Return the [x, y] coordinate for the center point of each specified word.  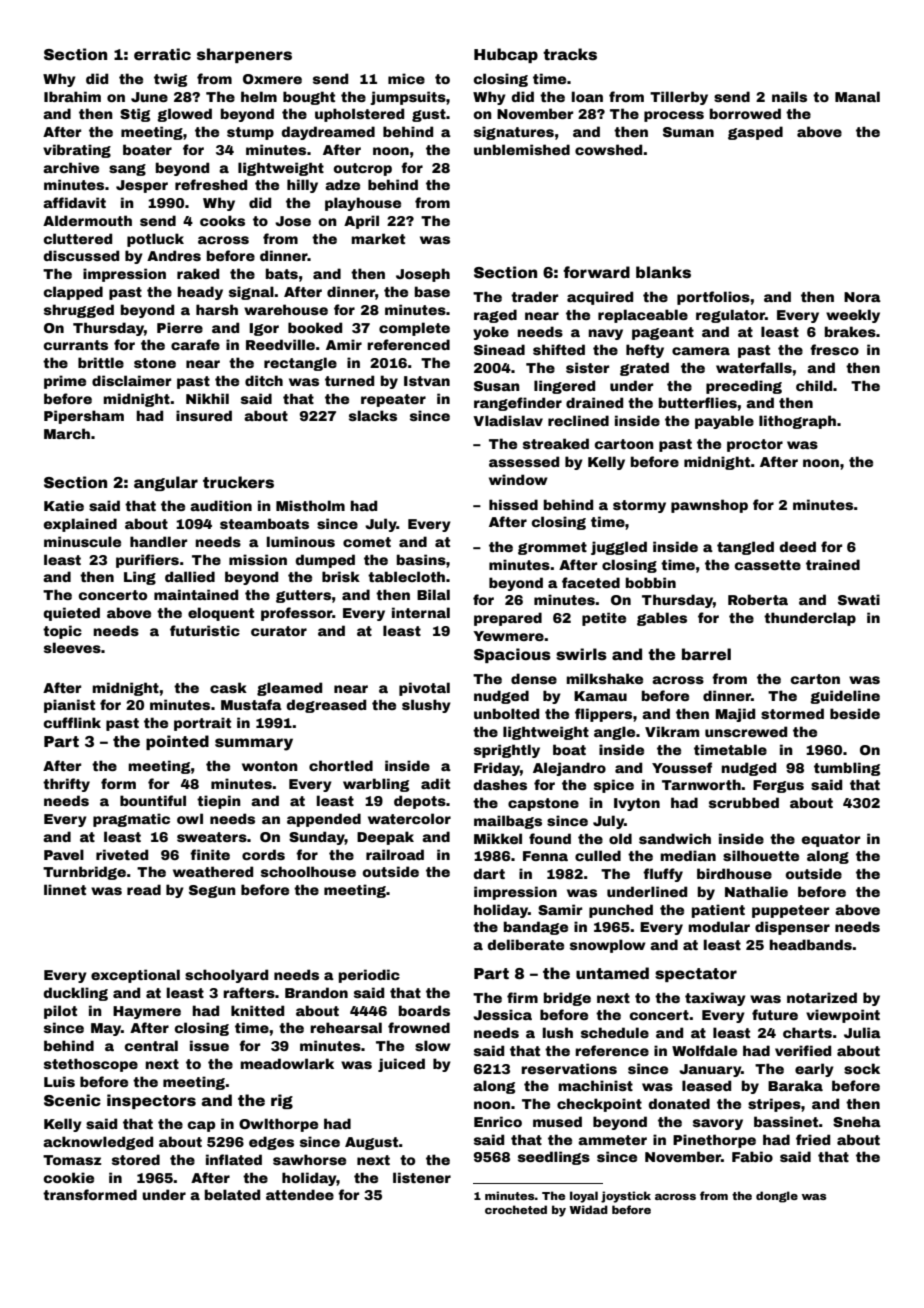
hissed [513, 504]
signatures [514, 133]
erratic [162, 54]
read [144, 889]
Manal [857, 96]
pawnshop [709, 506]
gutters [303, 596]
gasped [755, 133]
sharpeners [244, 55]
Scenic [72, 1100]
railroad [395, 854]
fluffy [663, 875]
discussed [81, 255]
